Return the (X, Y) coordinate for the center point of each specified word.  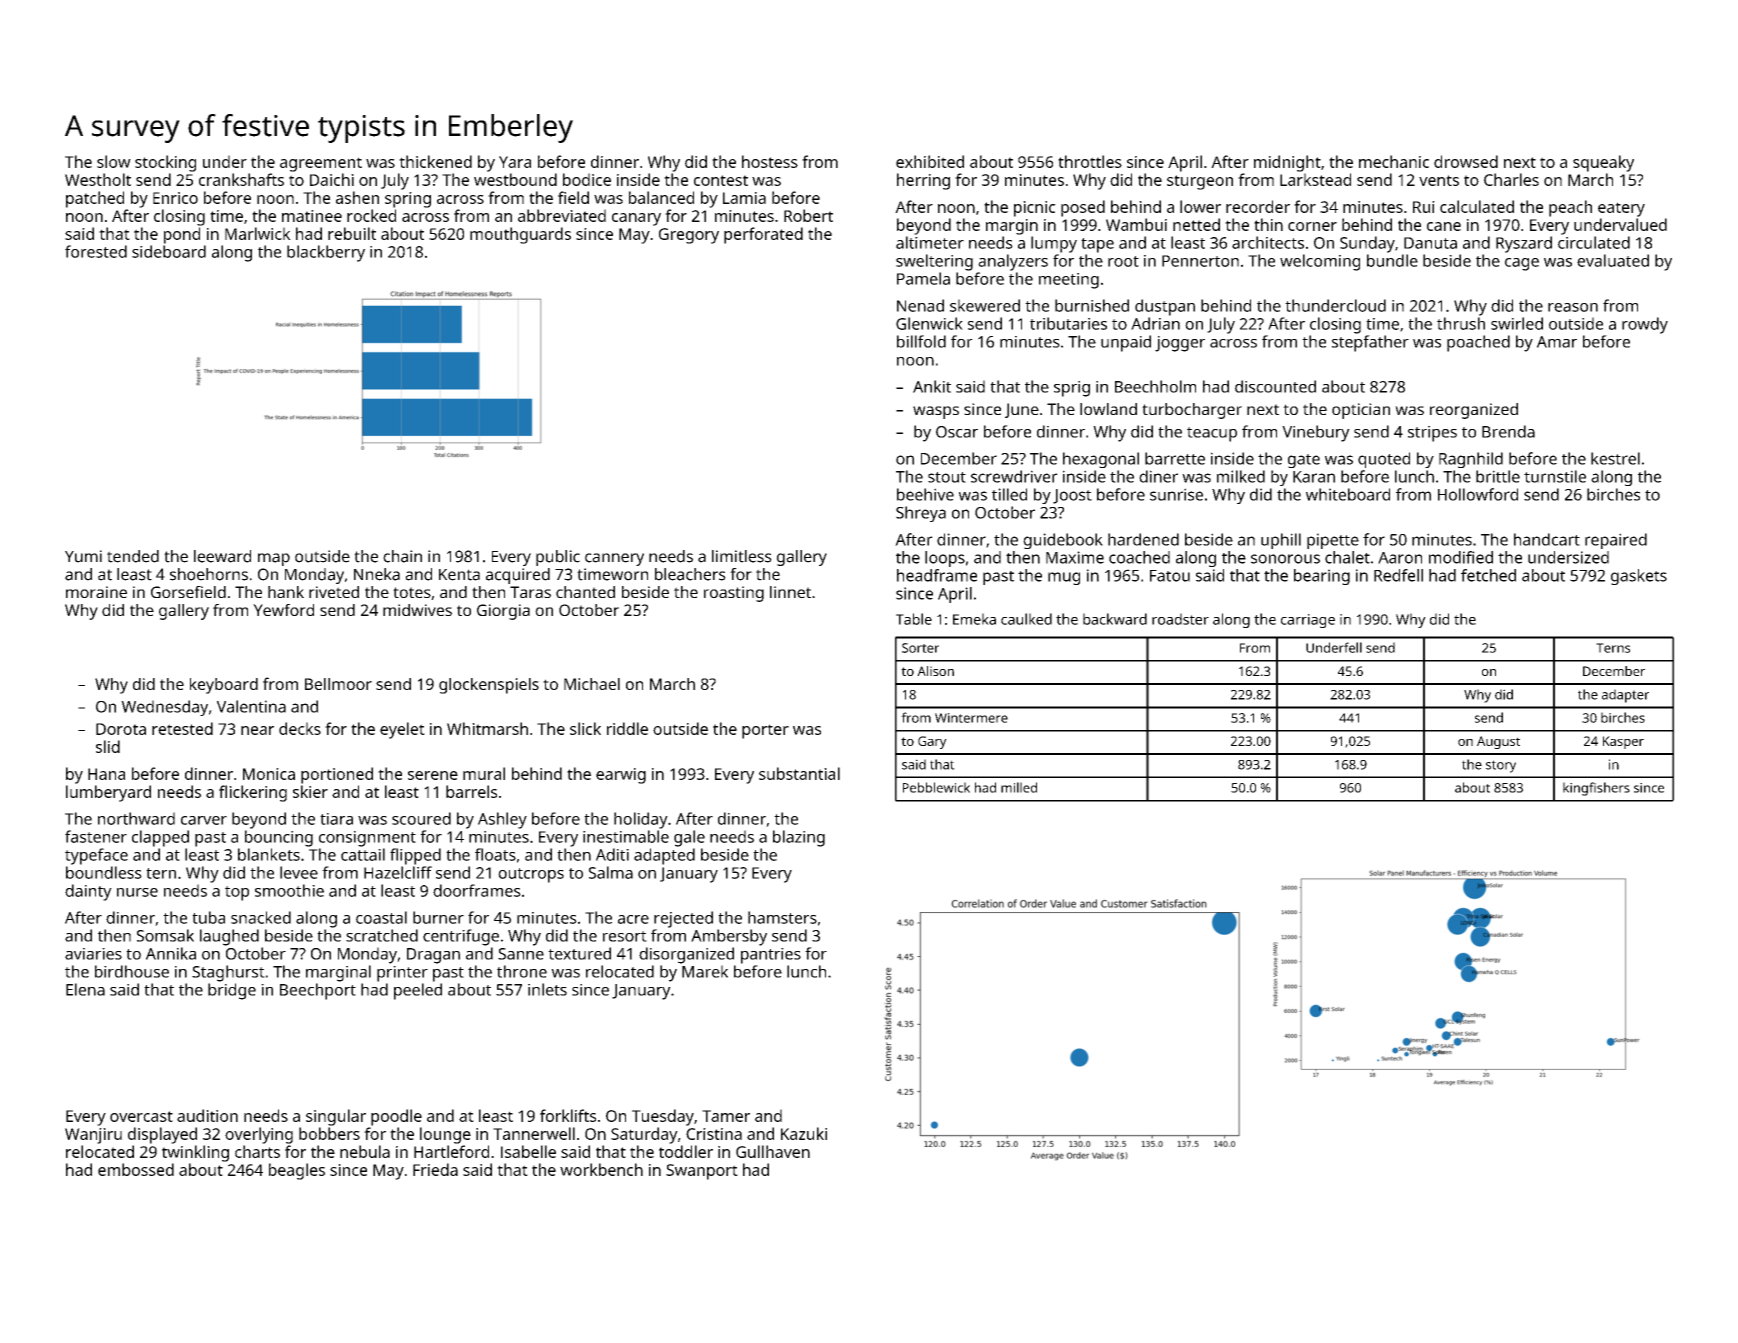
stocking (165, 163)
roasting (734, 594)
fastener (96, 836)
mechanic (1394, 161)
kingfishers (1596, 789)
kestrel (1615, 458)
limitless (742, 556)
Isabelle (528, 1151)
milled (1019, 787)
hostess (770, 161)
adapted (664, 856)
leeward (222, 556)
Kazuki (804, 1133)
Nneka (377, 574)
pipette (1333, 541)
